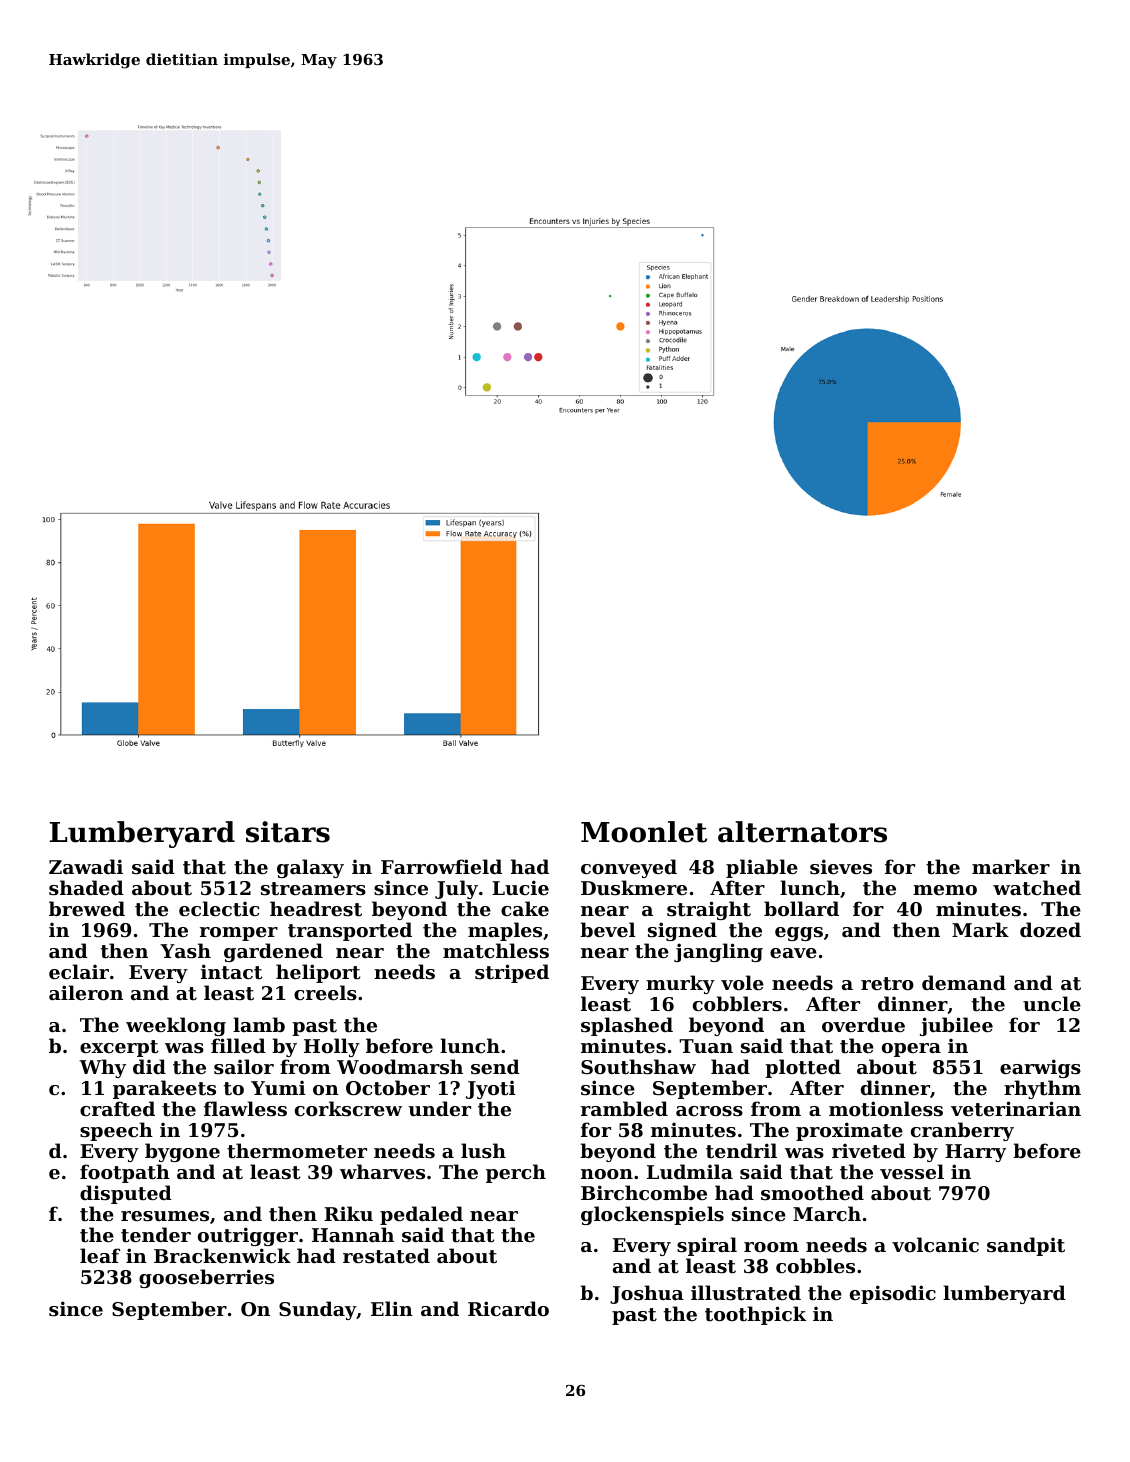 Image resolution: width=1130 pixels, height=1462 pixels. Describe the element at coordinates (627, 1026) in the screenshot. I see `splashed` at that location.
